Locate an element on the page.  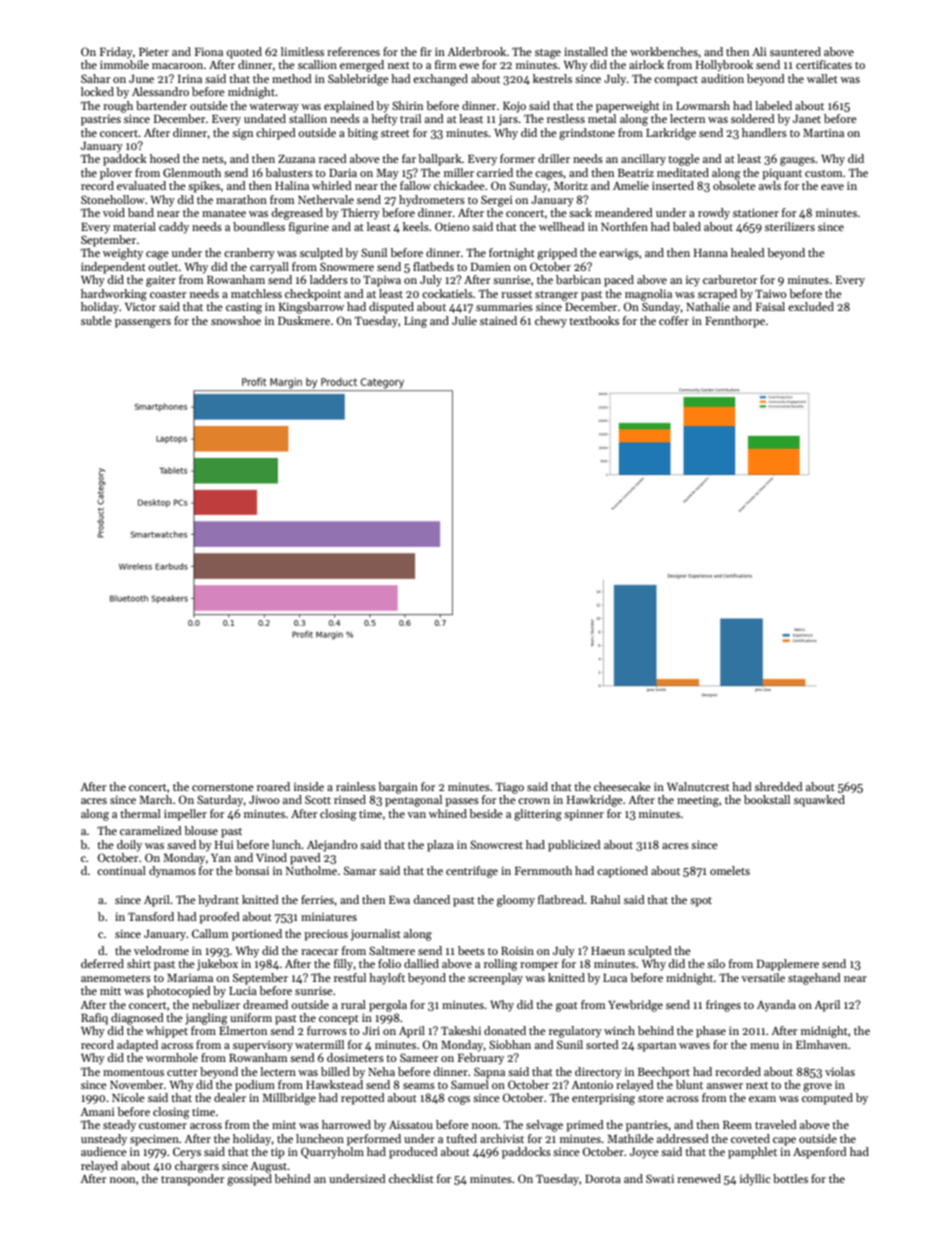
beside is located at coordinates (486, 813).
